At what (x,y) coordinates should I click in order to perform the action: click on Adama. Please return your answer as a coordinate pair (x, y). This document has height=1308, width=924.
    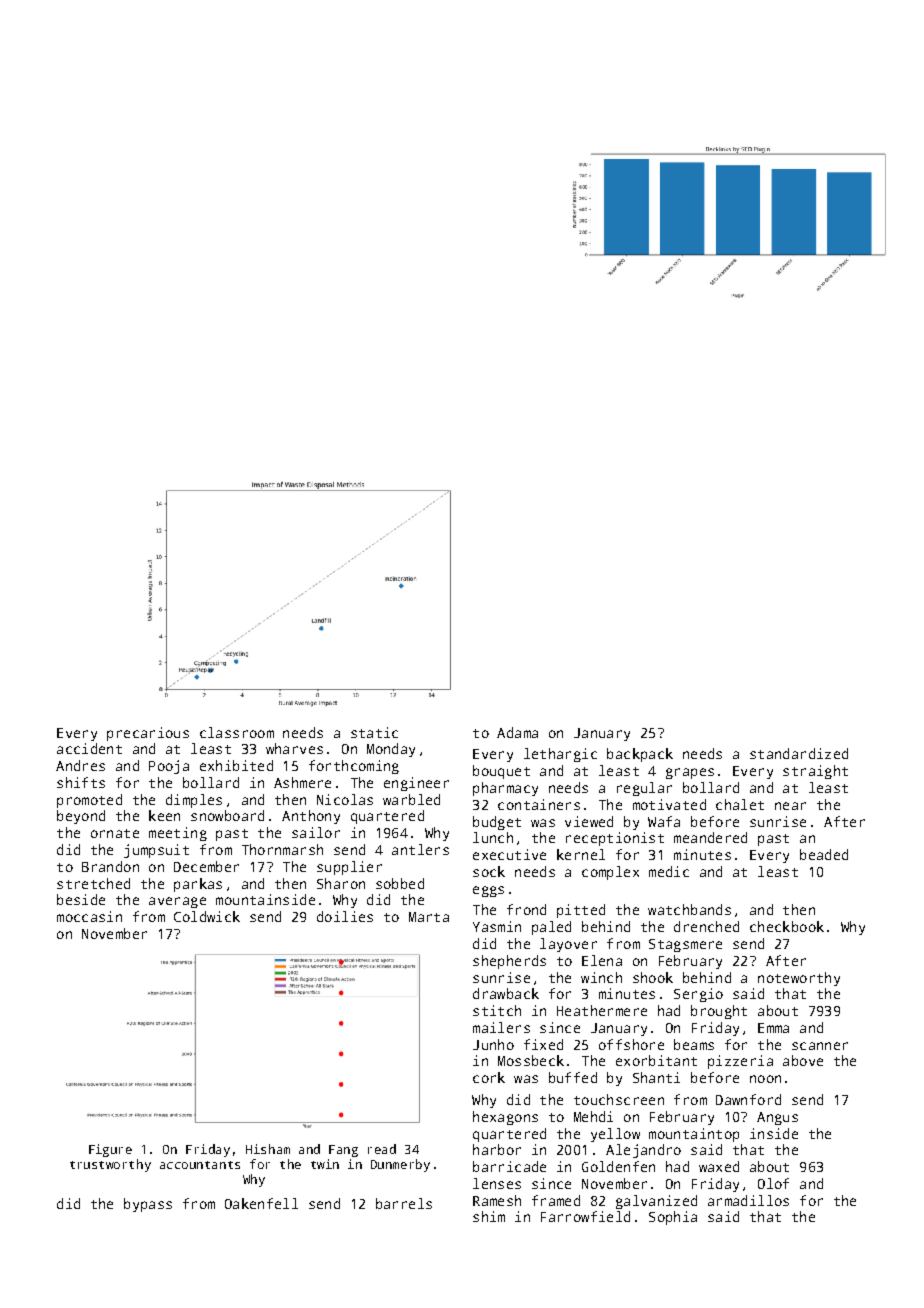
    Looking at the image, I should click on (517, 732).
